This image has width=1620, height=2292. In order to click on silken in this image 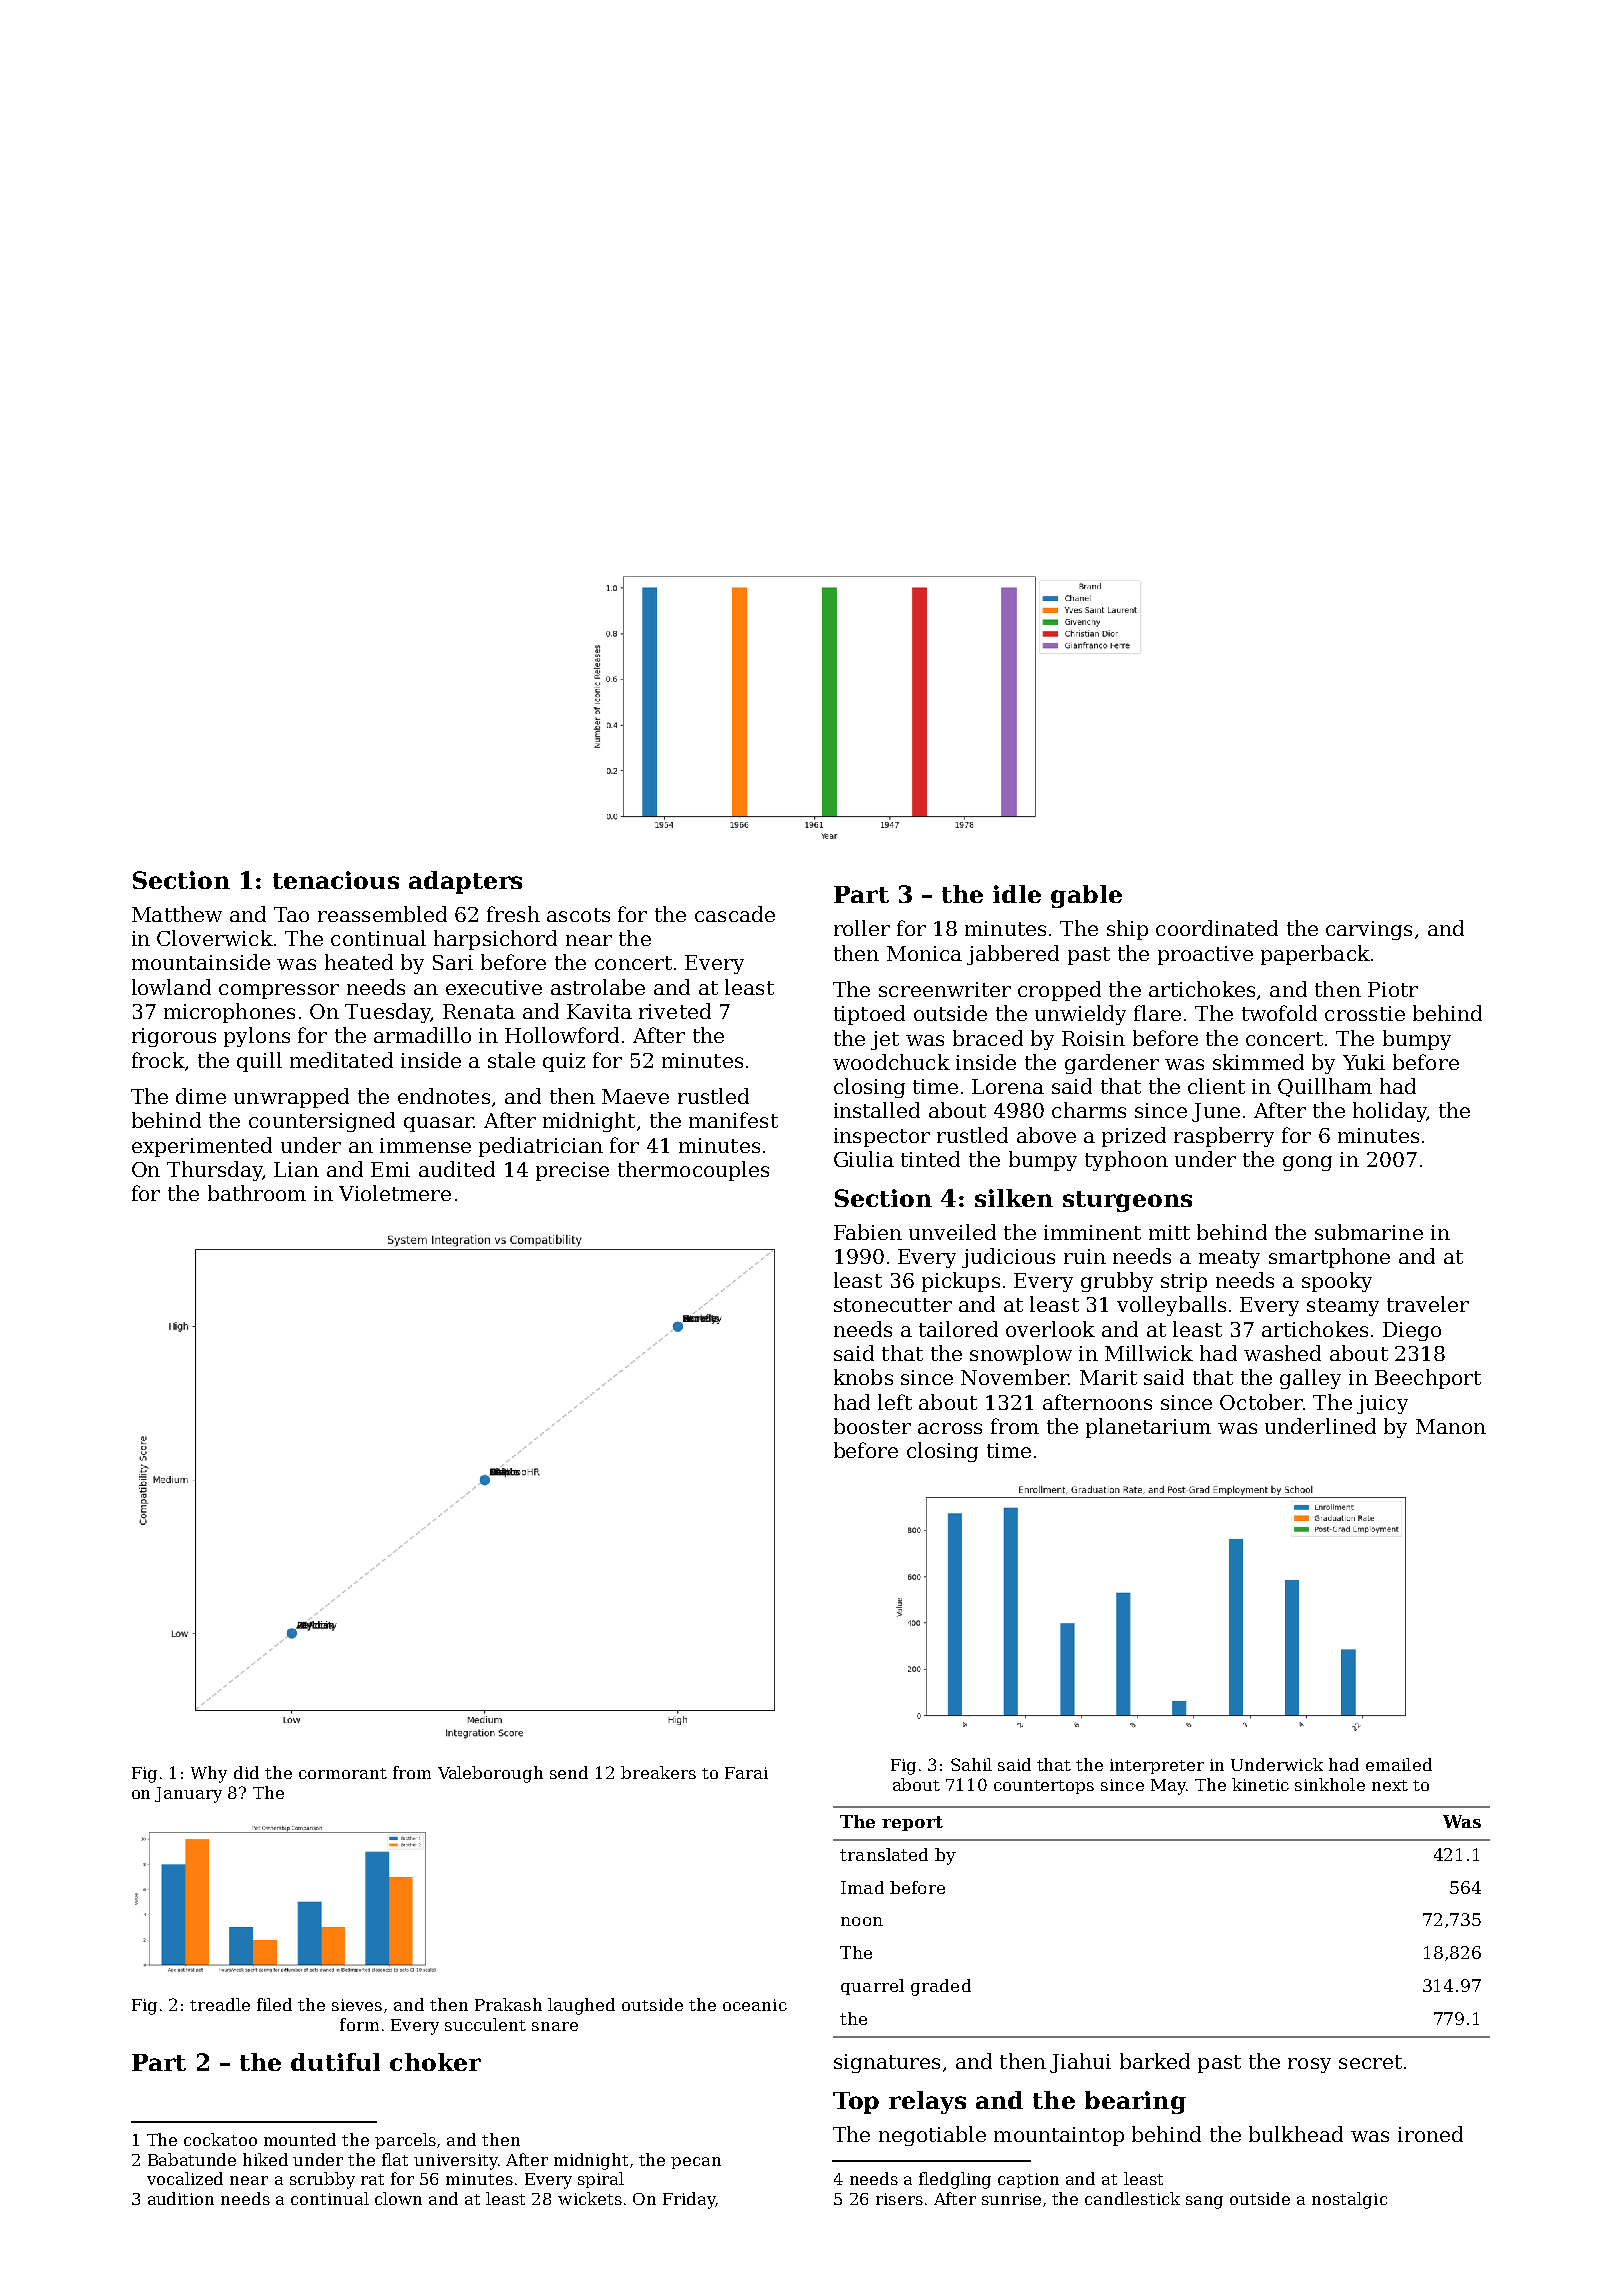, I will do `click(1014, 1198)`.
